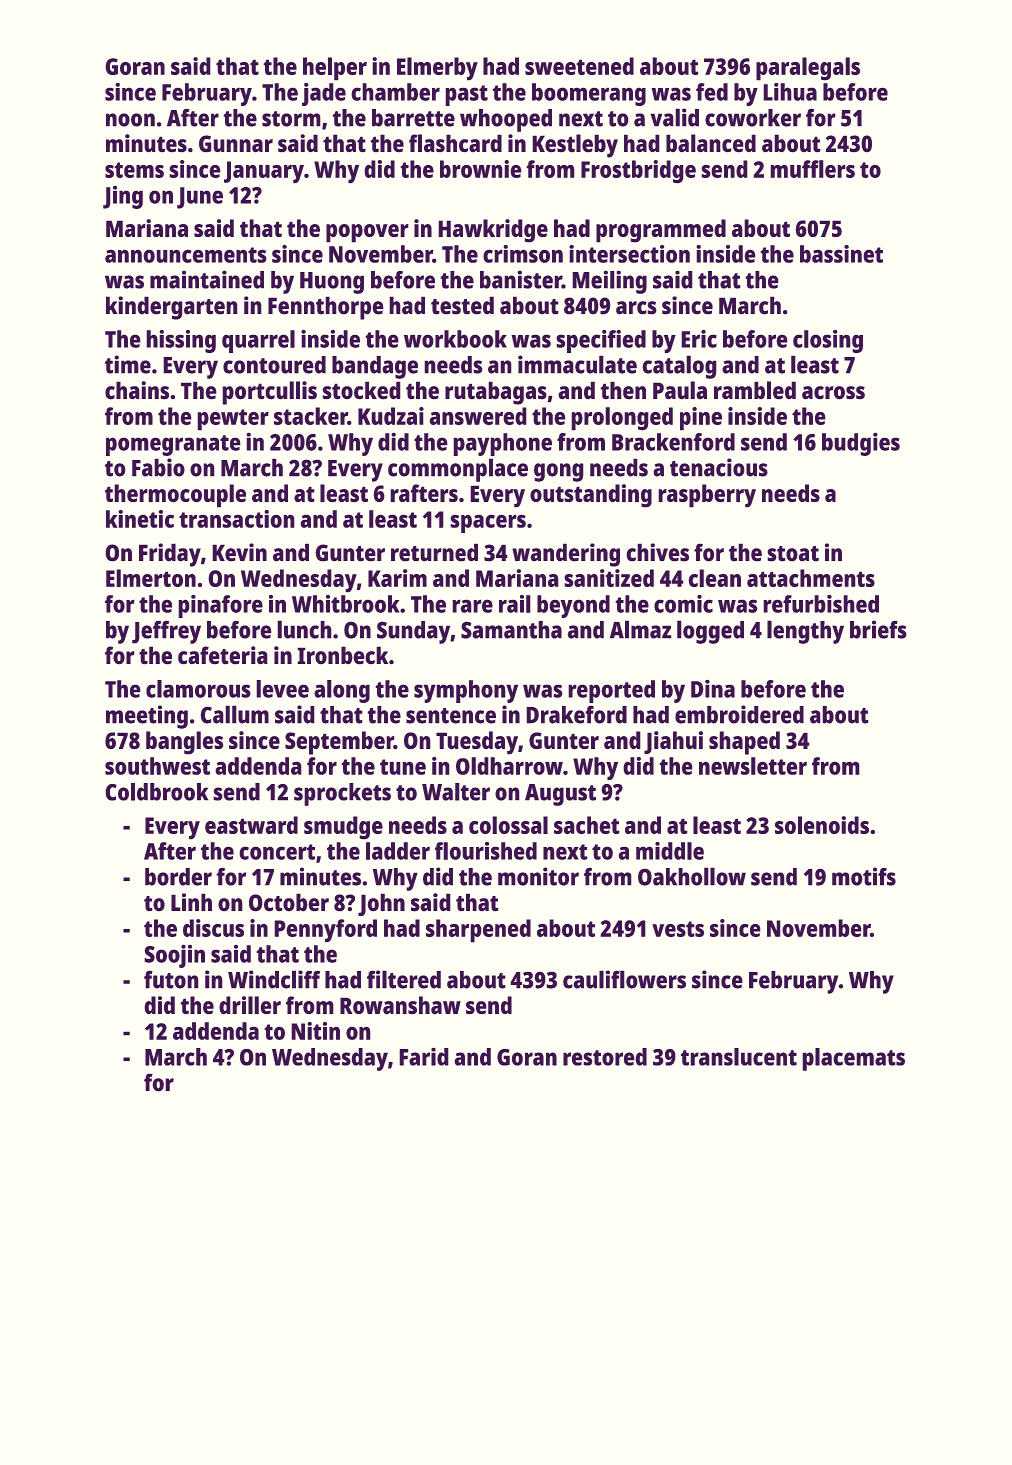  I want to click on pomegranate, so click(173, 445).
